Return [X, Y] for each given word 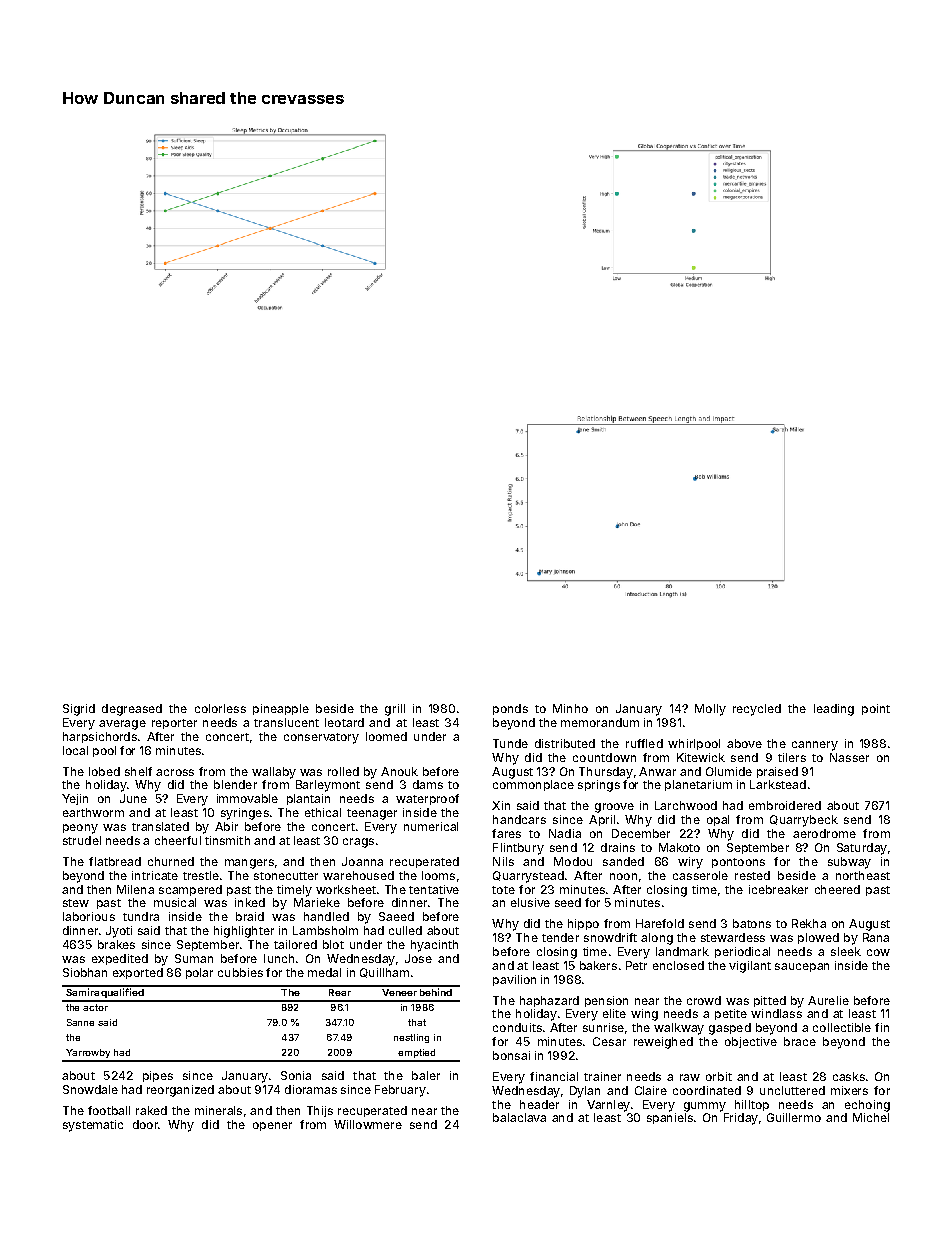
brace [800, 1041]
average [122, 725]
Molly [710, 710]
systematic [93, 1126]
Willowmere [368, 1124]
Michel [871, 1117]
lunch [279, 958]
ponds [510, 709]
